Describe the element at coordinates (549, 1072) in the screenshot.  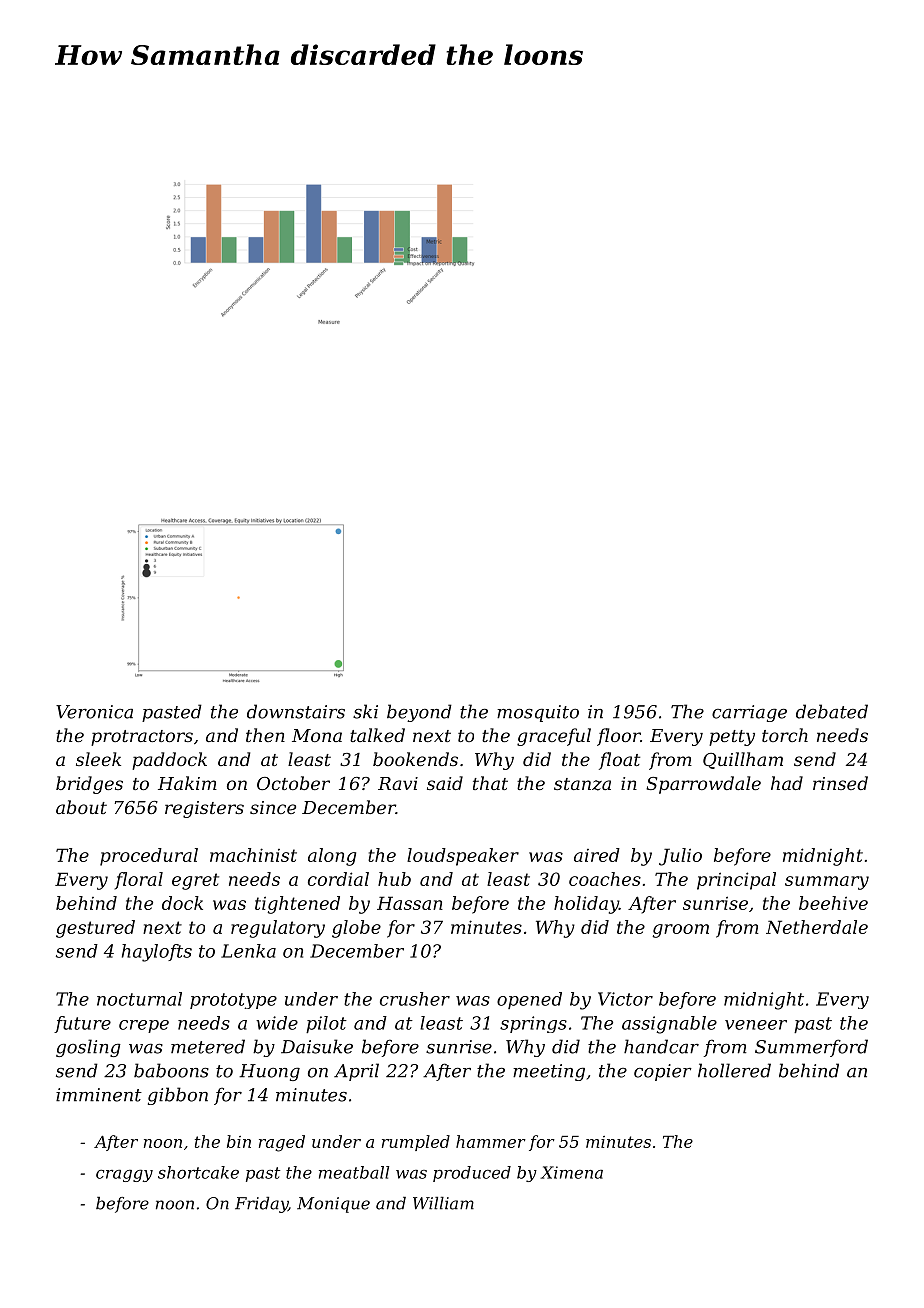
I see `meeting` at that location.
